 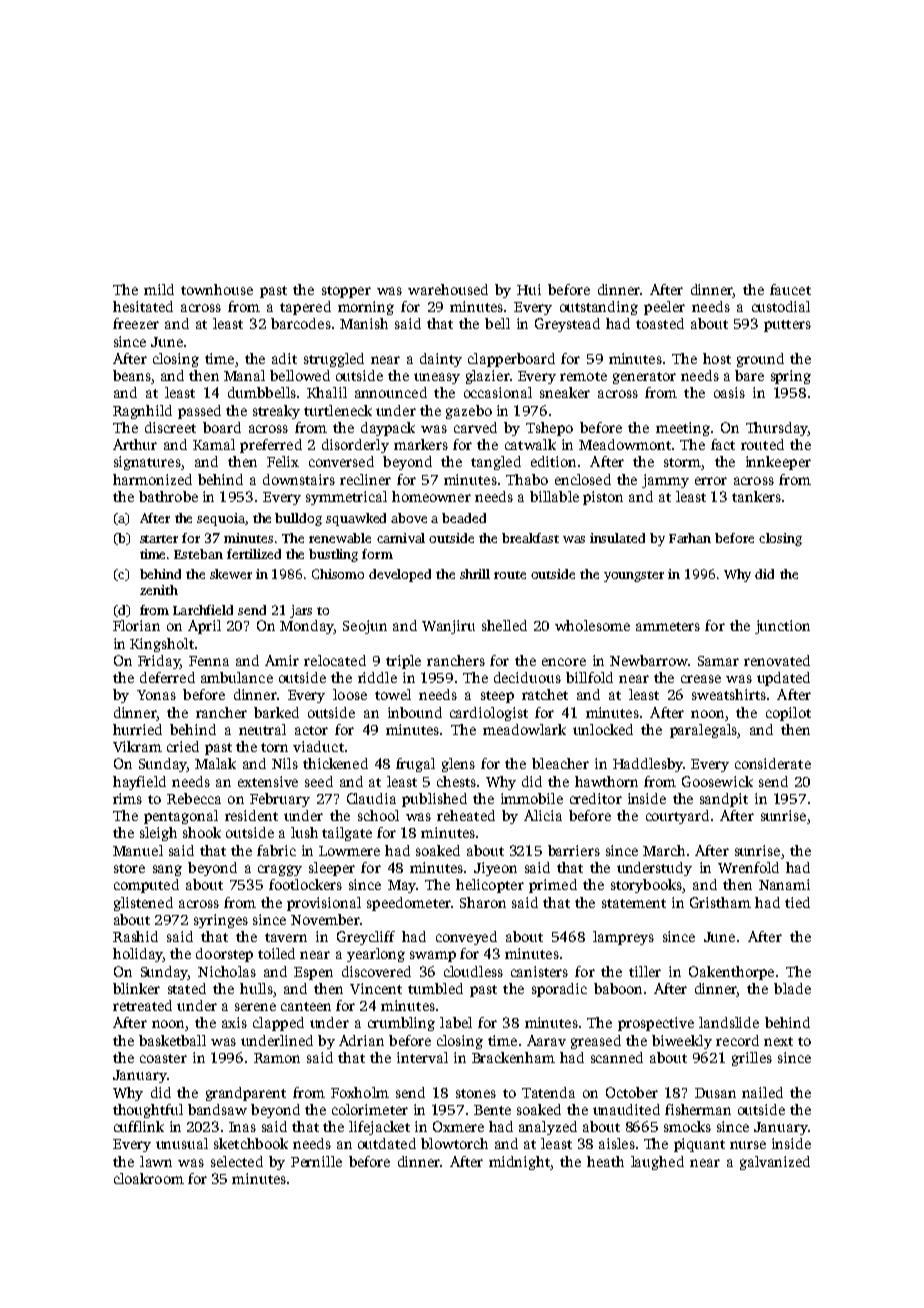 What do you see at coordinates (497, 697) in the screenshot?
I see `steep` at bounding box center [497, 697].
